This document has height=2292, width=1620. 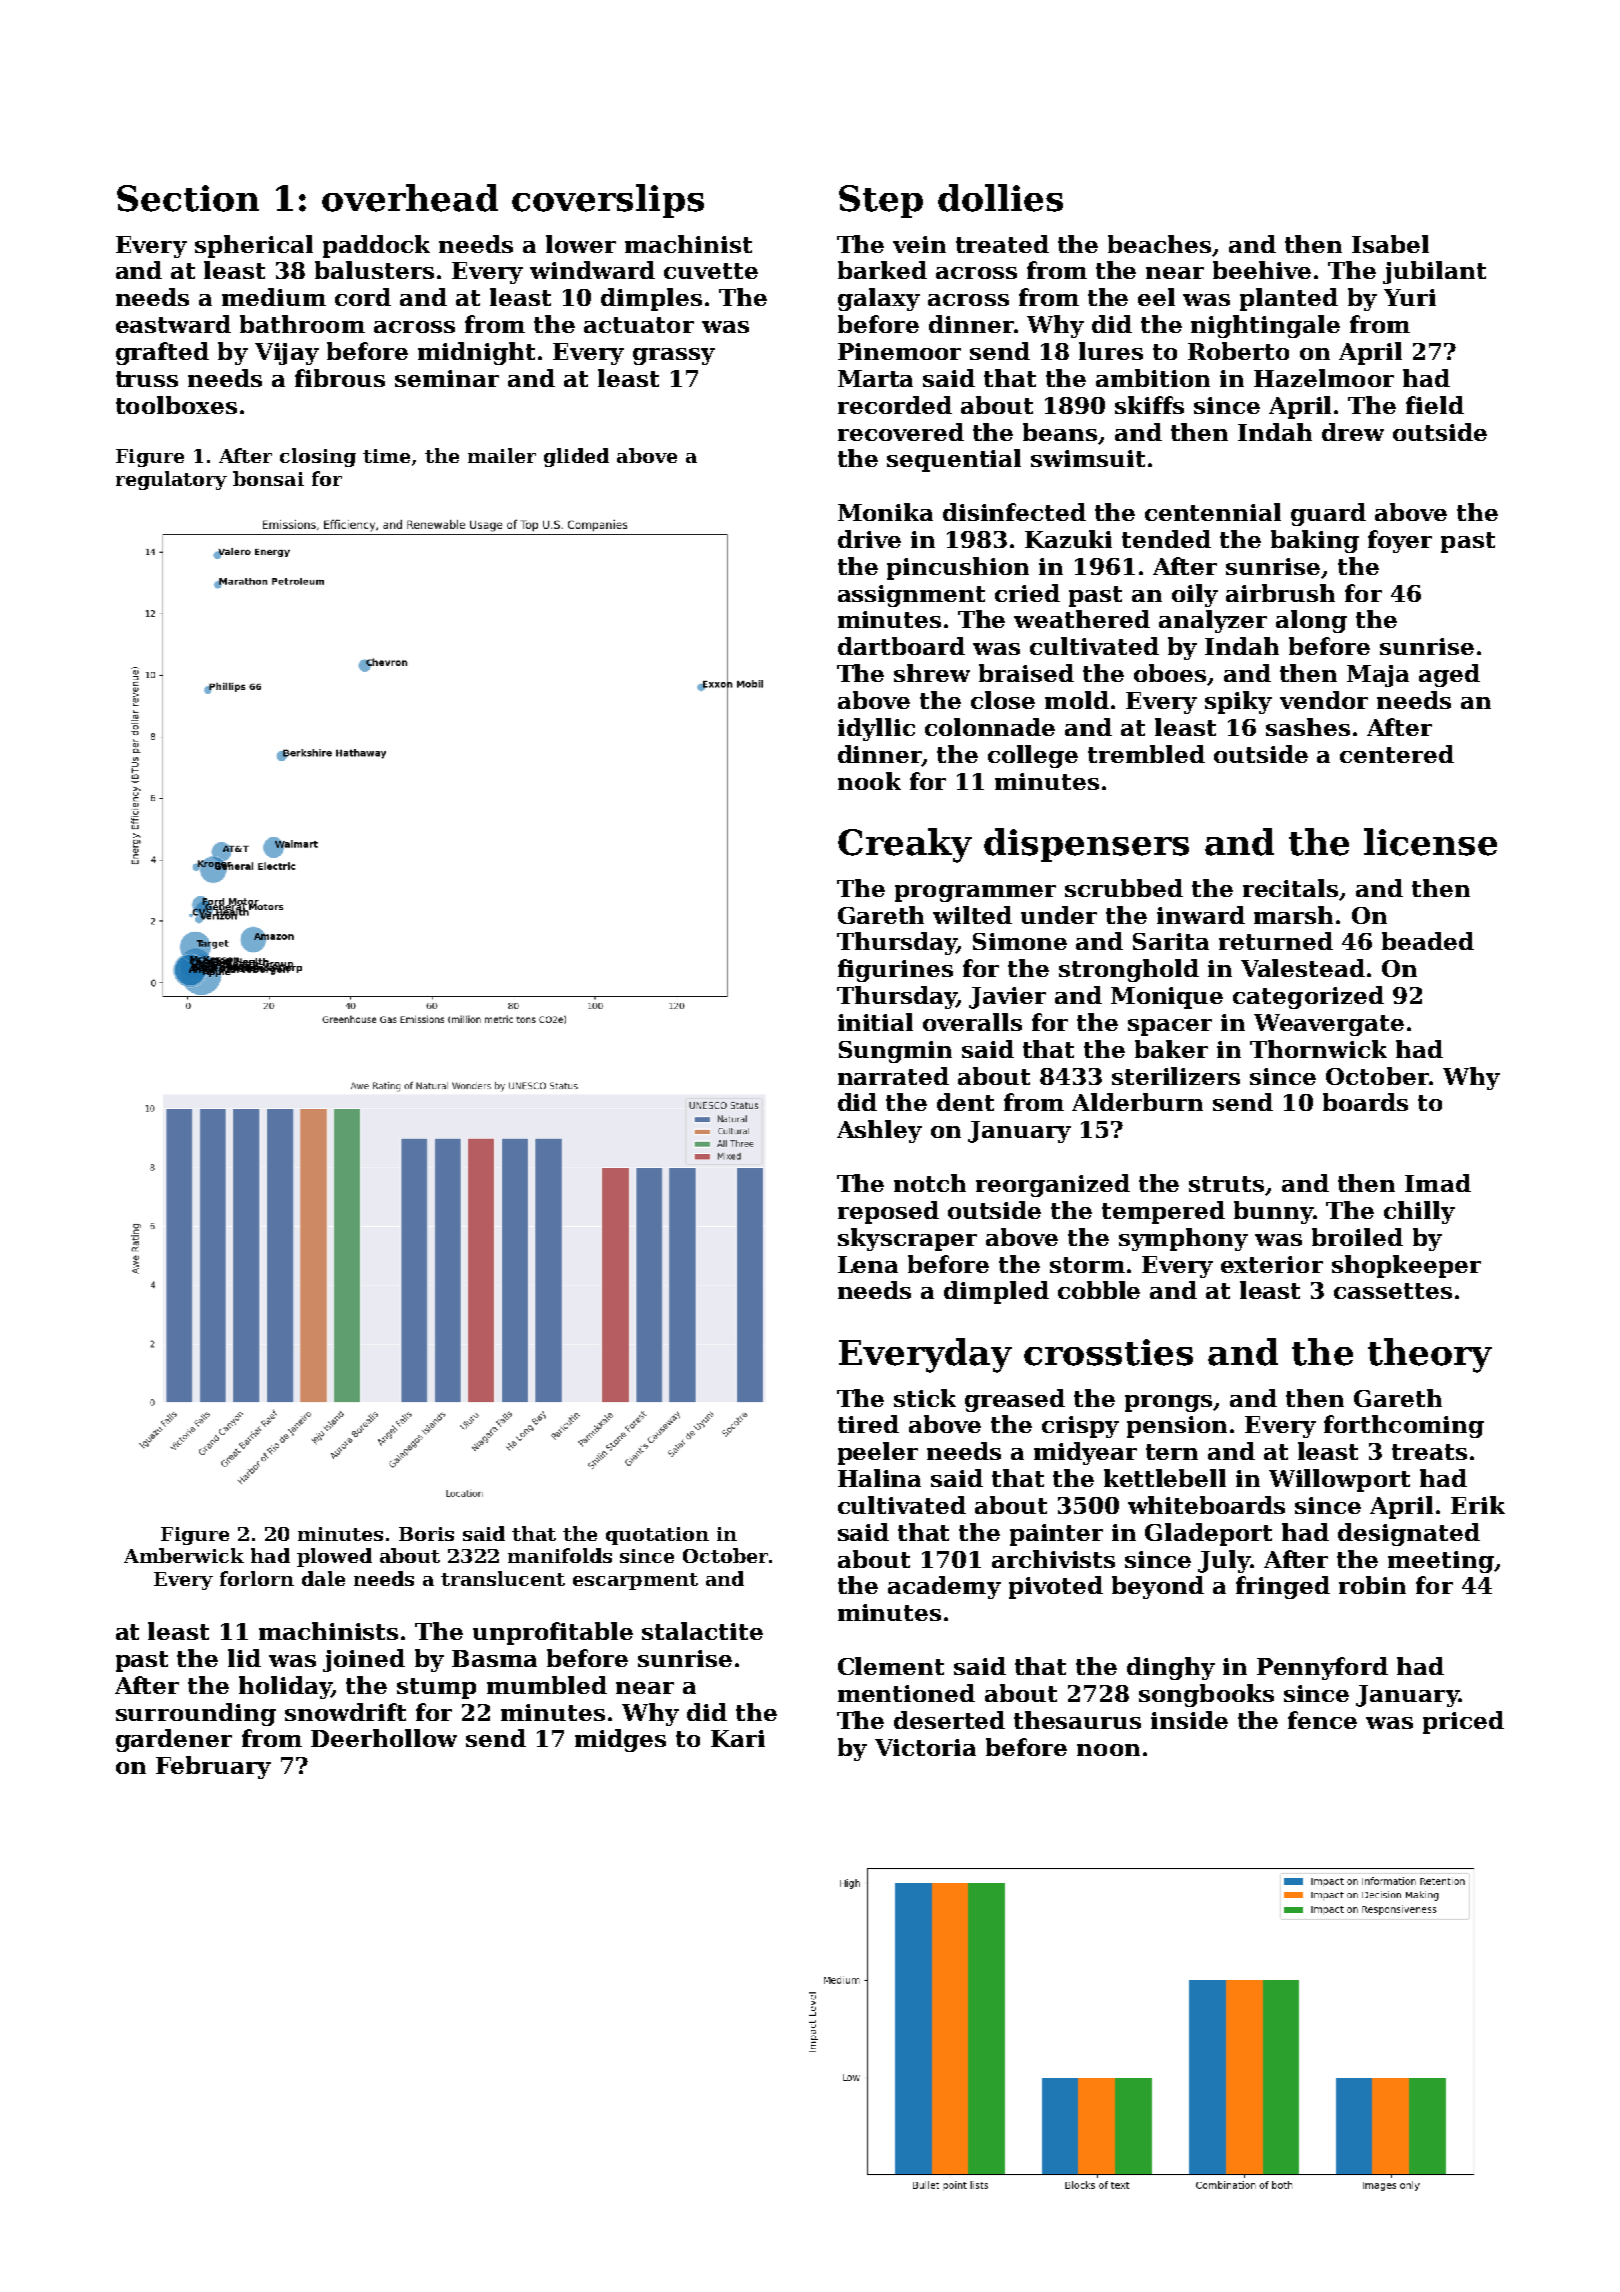 I want to click on Boris, so click(x=426, y=1534).
